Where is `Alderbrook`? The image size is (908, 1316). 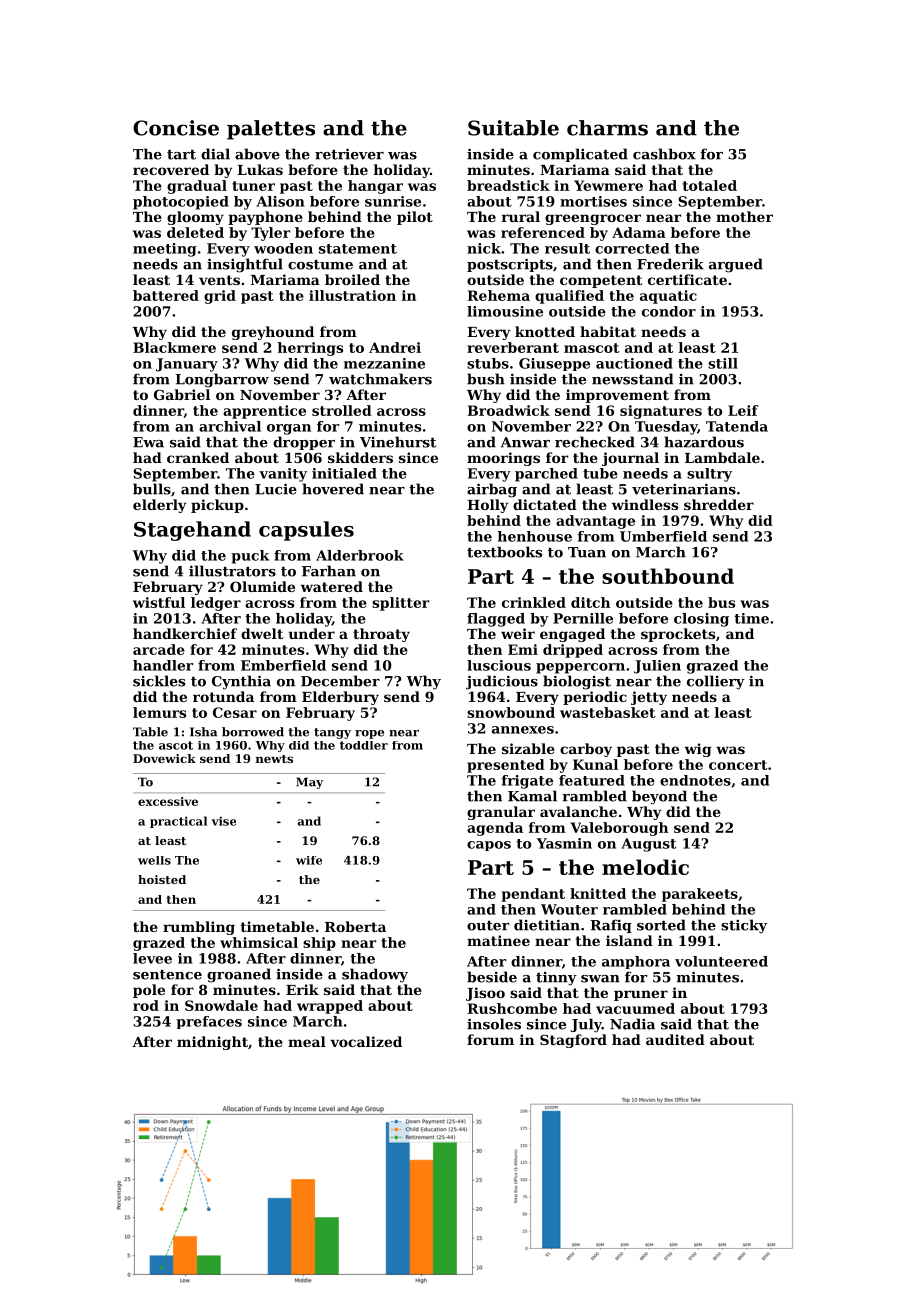
Alderbrook is located at coordinates (360, 555).
